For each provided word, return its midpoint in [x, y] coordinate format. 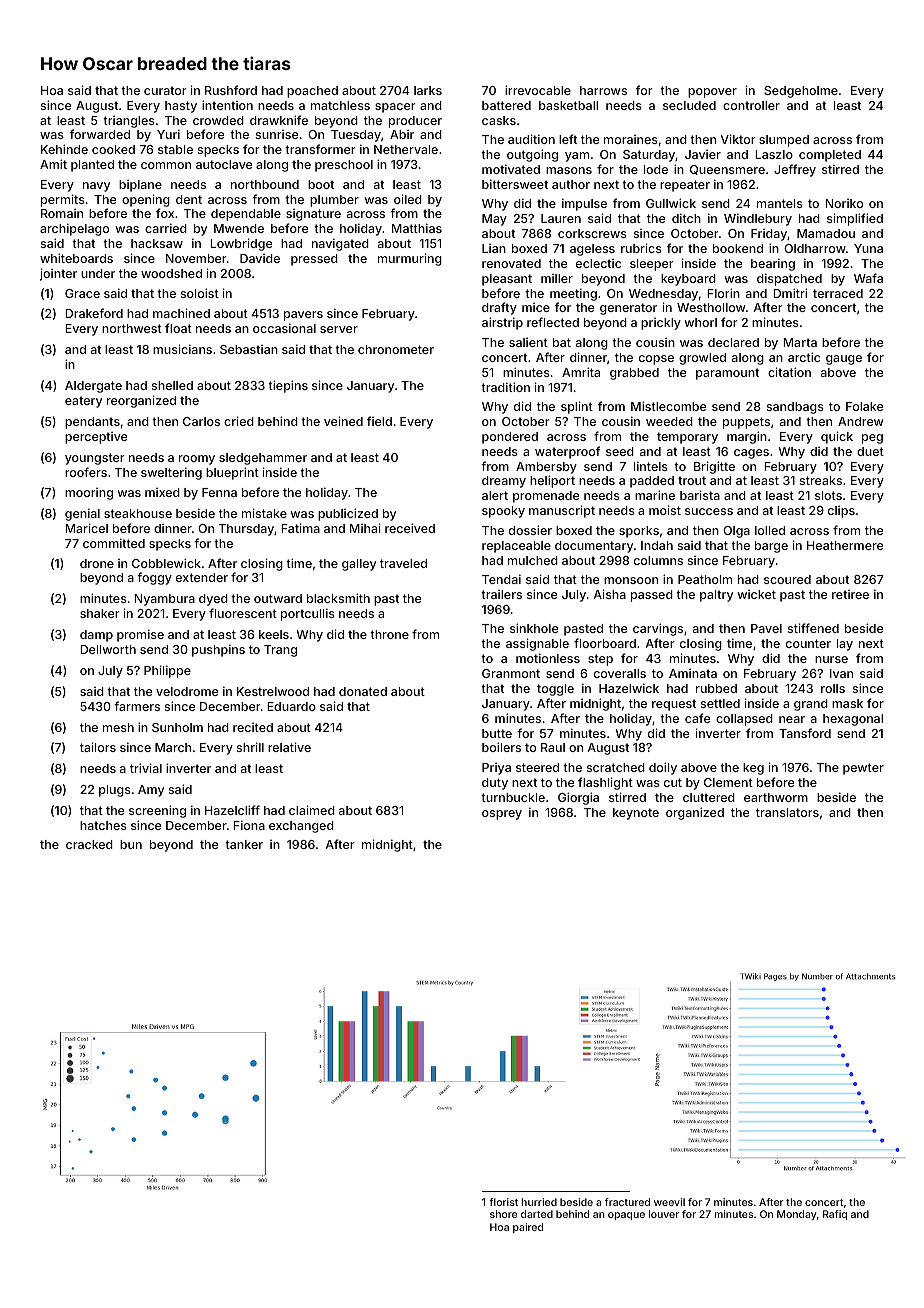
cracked [89, 844]
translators [787, 812]
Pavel [766, 628]
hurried [539, 1202]
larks [428, 90]
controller [751, 105]
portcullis [308, 614]
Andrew [860, 421]
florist [503, 1202]
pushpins [218, 650]
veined [343, 421]
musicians [182, 349]
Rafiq [835, 1215]
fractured [627, 1202]
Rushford [231, 90]
